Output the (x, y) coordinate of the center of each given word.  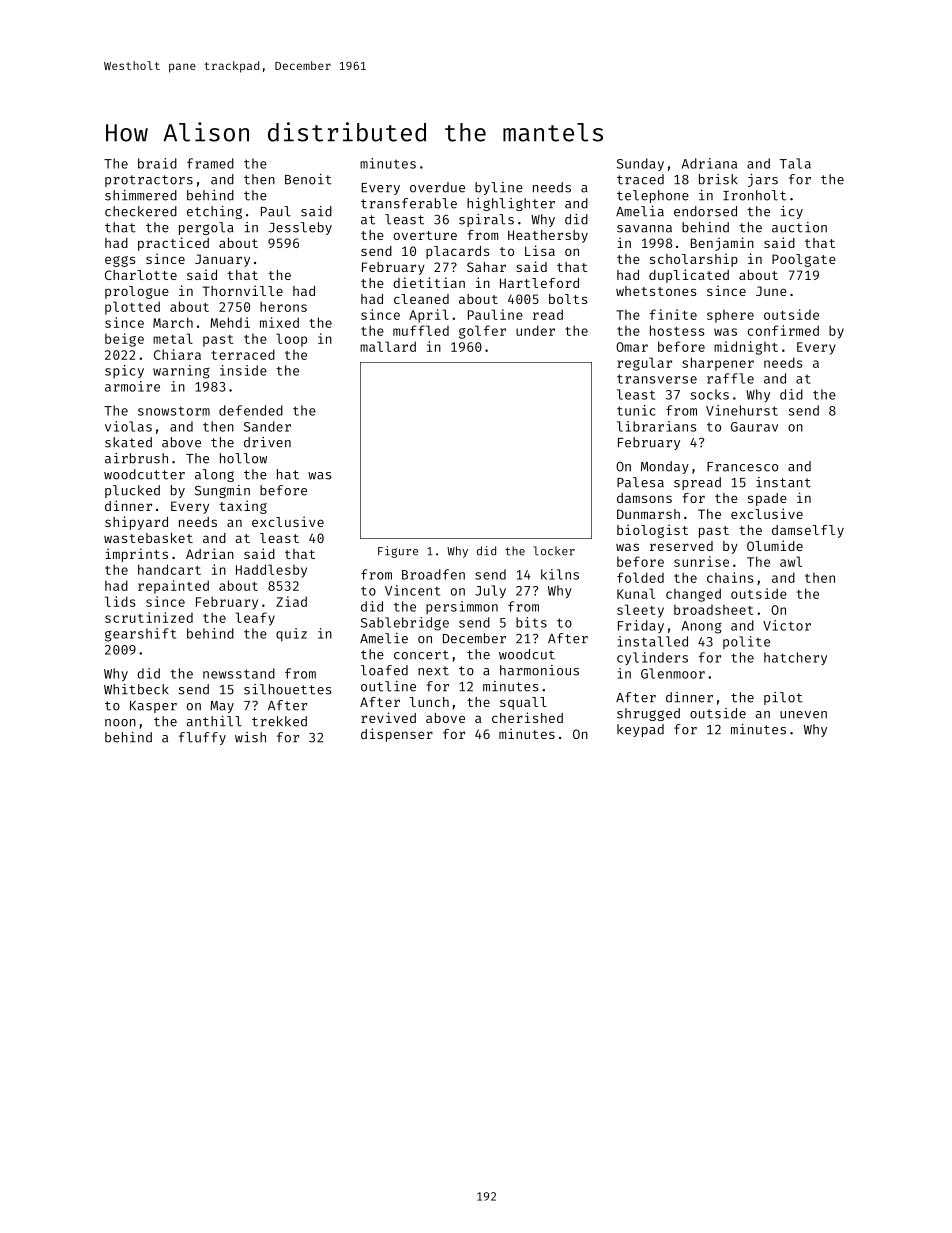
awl (791, 561)
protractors (149, 181)
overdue (437, 187)
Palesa (640, 482)
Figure (398, 552)
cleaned (421, 299)
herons (283, 306)
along (214, 475)
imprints (136, 555)
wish (250, 737)
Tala (795, 163)
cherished (527, 717)
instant (783, 482)
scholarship (694, 260)
